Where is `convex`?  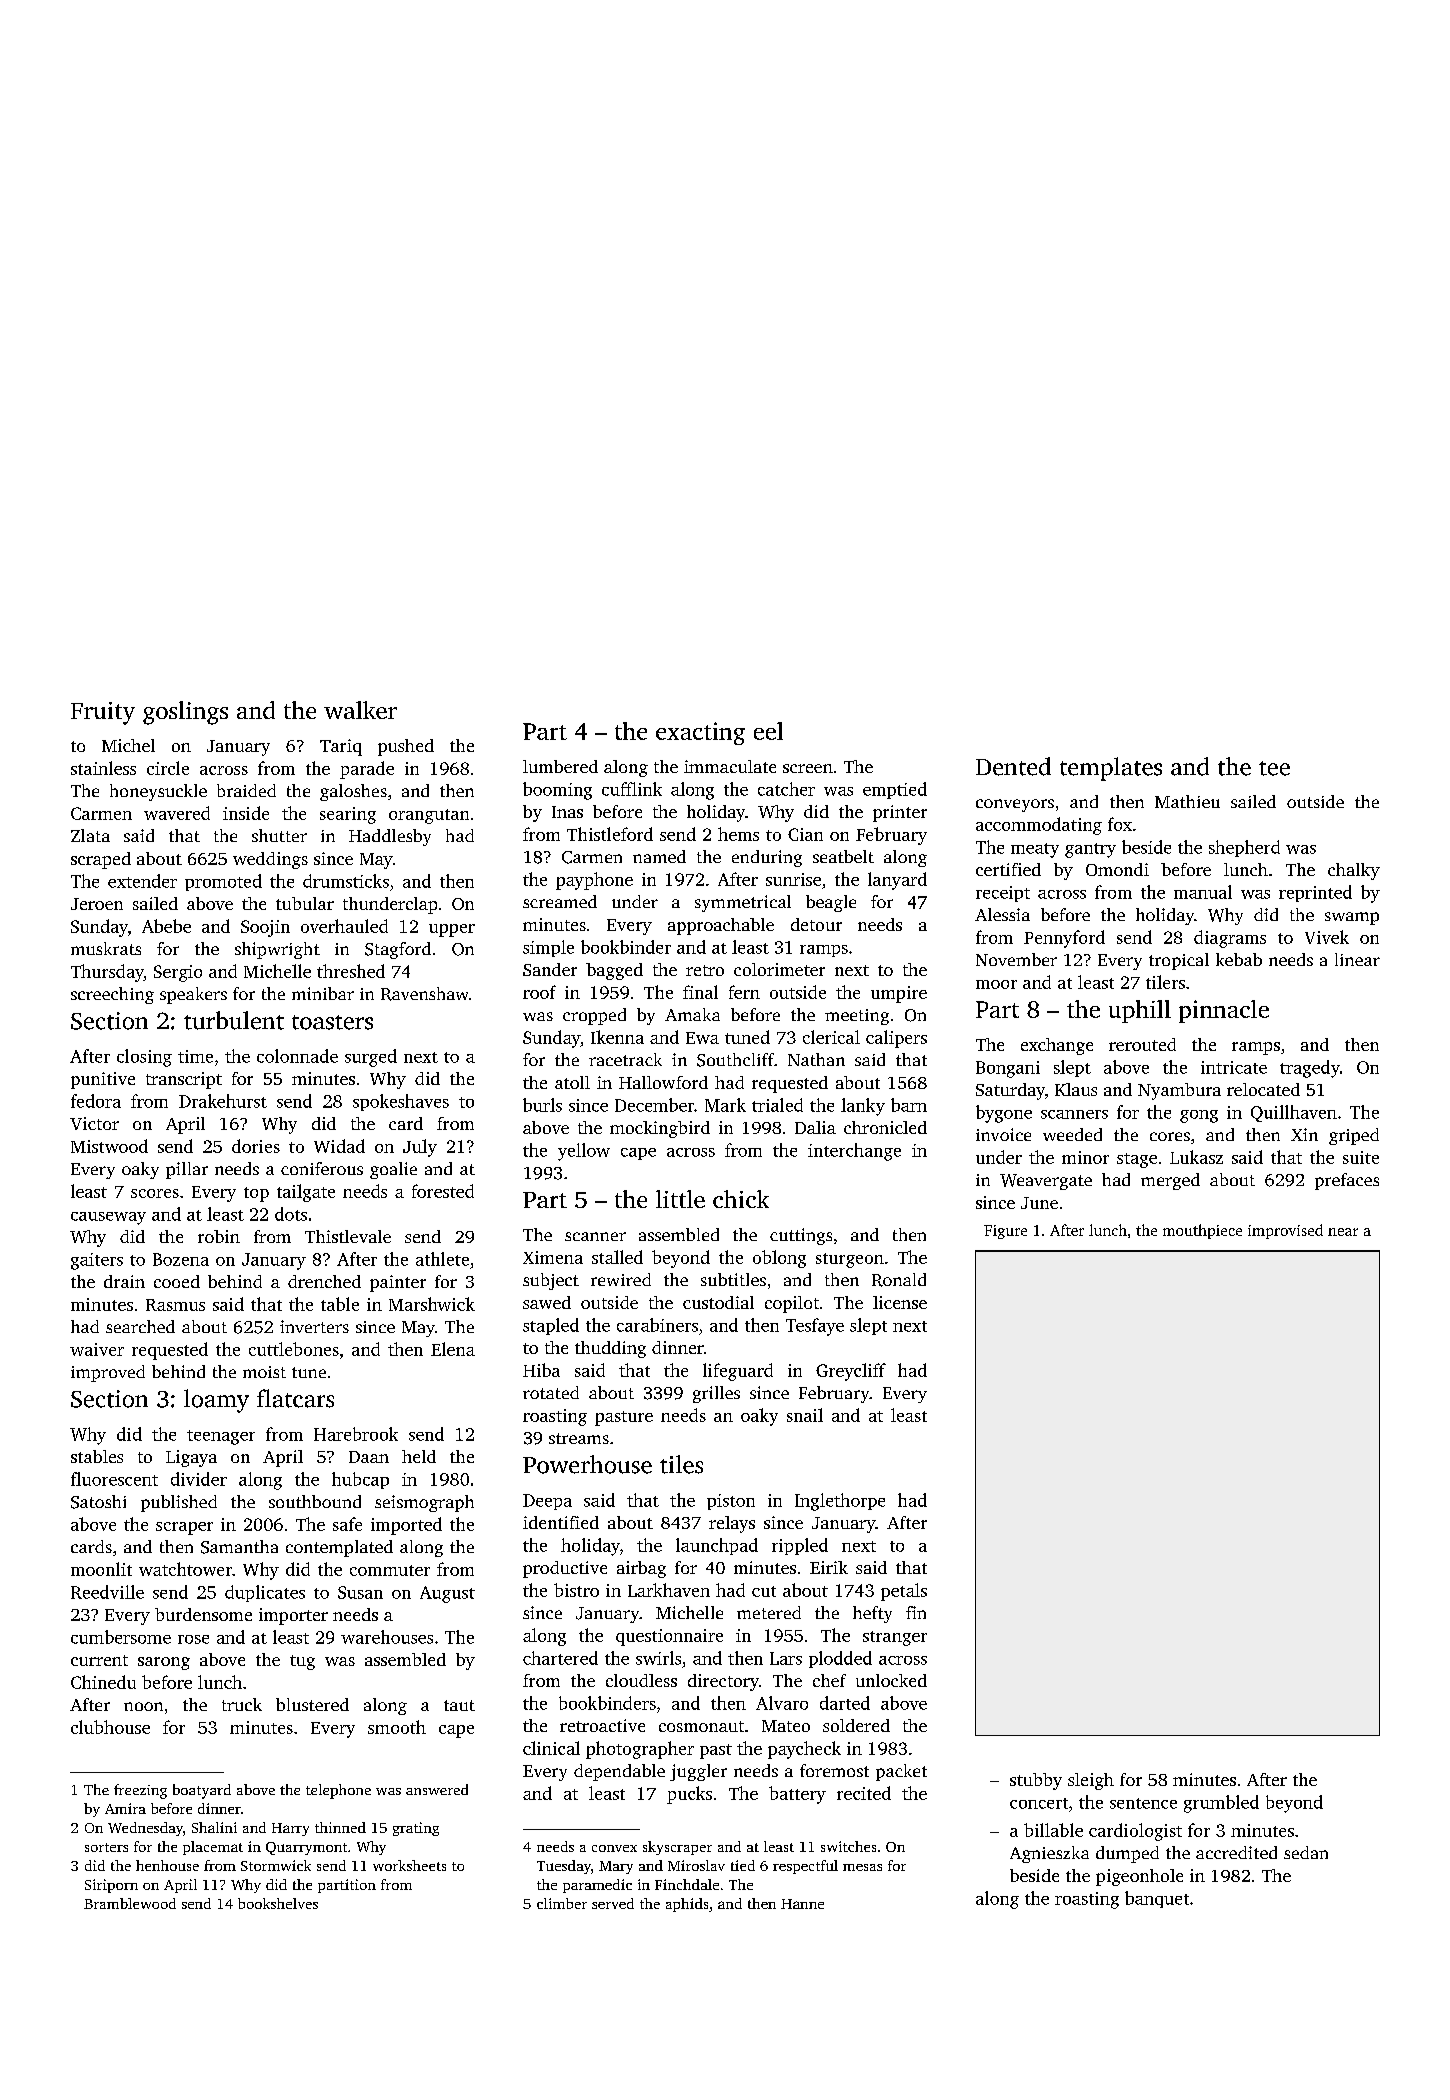
convex is located at coordinates (614, 1848).
